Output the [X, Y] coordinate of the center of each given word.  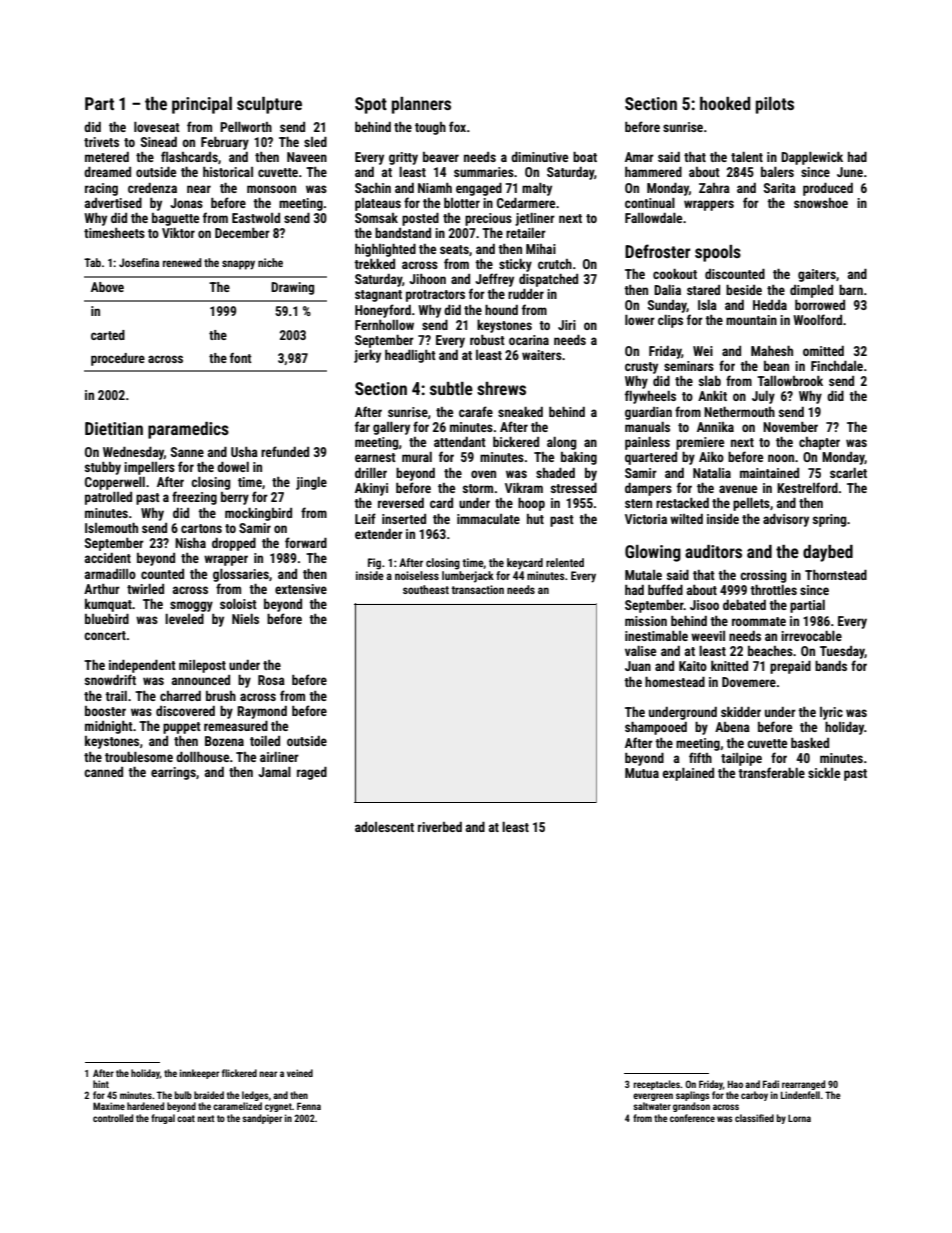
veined [300, 1073]
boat [585, 157]
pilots [775, 105]
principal [202, 105]
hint [101, 1084]
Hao [735, 1084]
